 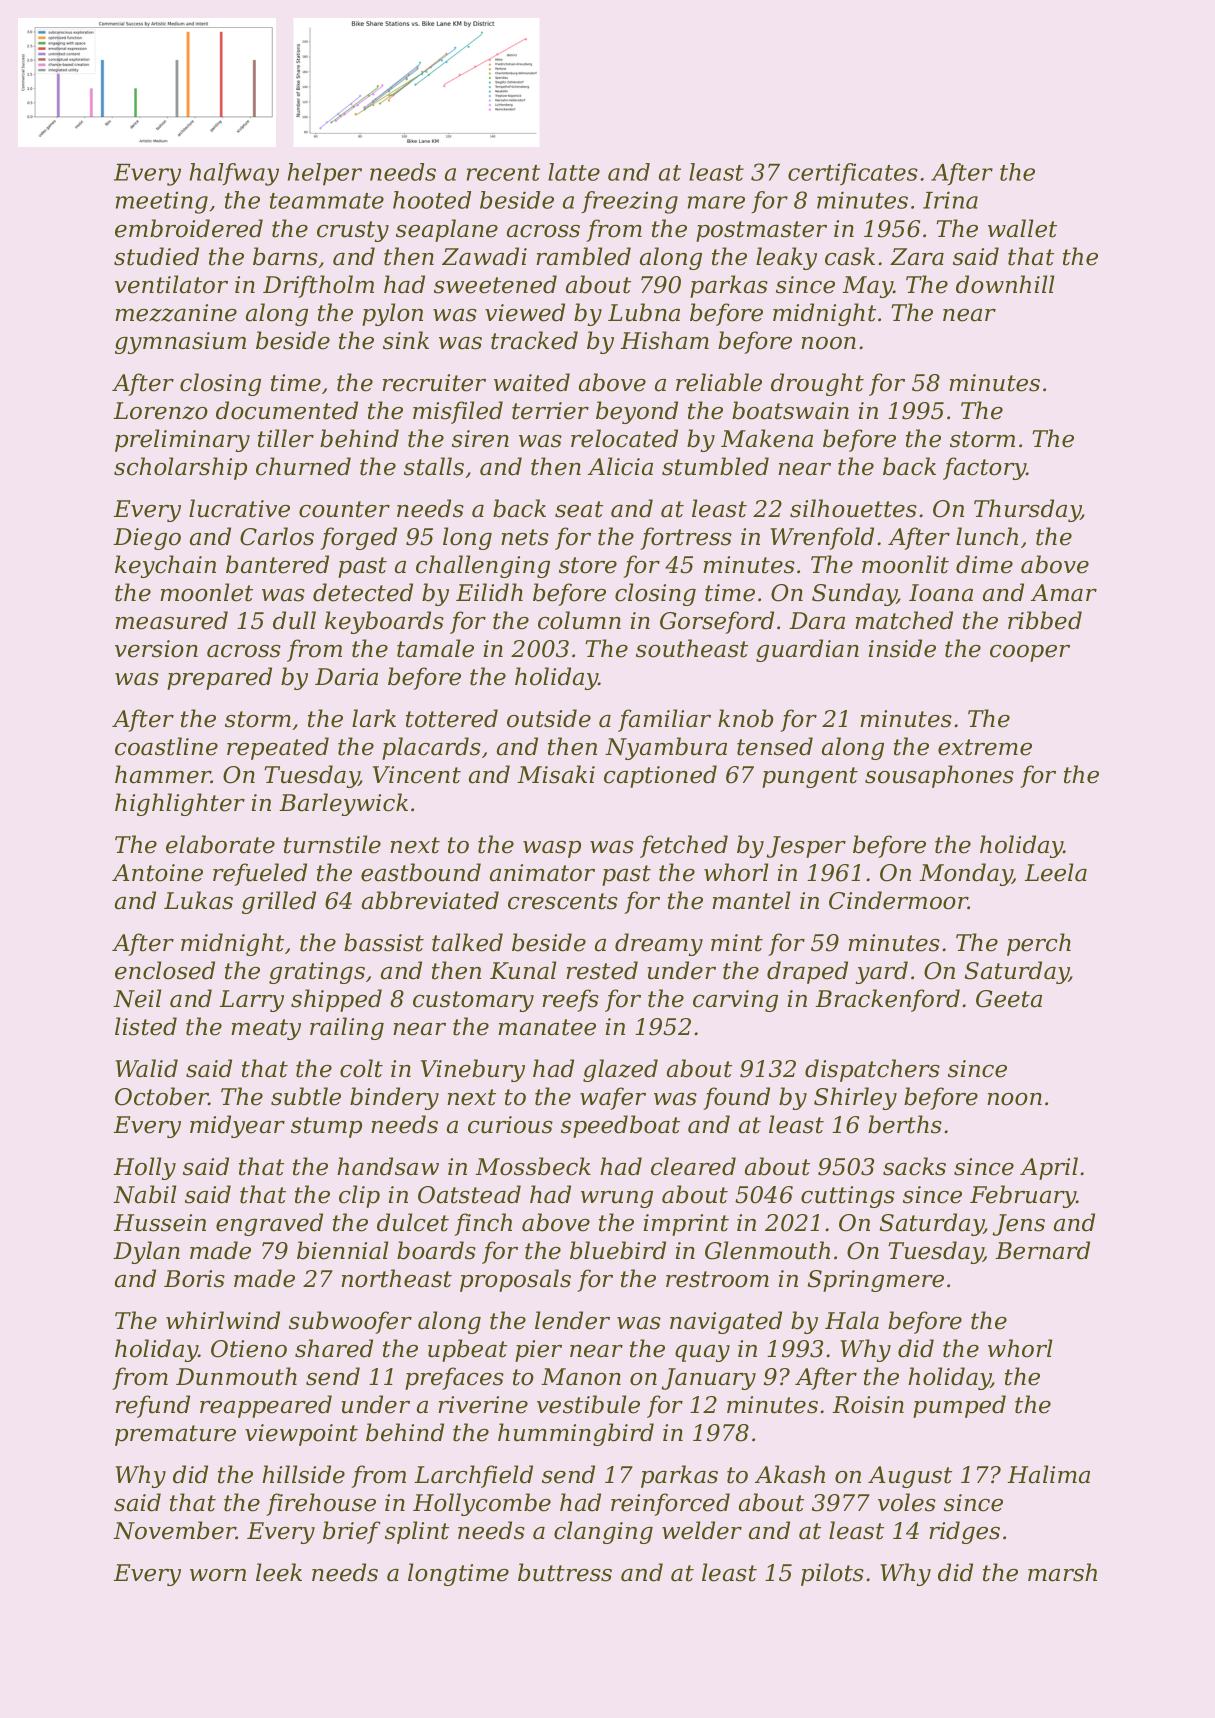 What do you see at coordinates (303, 1474) in the document?
I see `hillside` at bounding box center [303, 1474].
